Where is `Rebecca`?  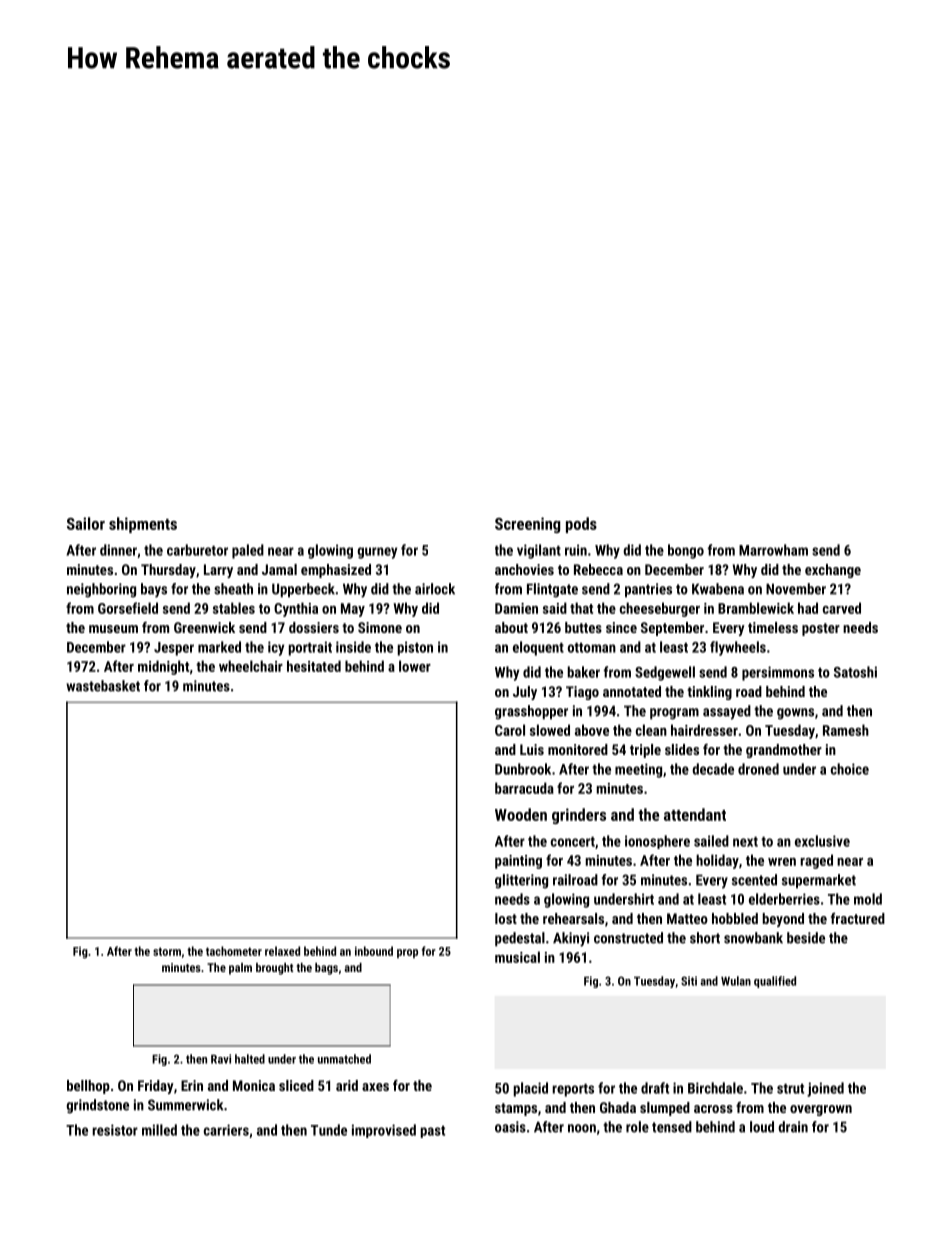
Rebecca is located at coordinates (598, 569).
